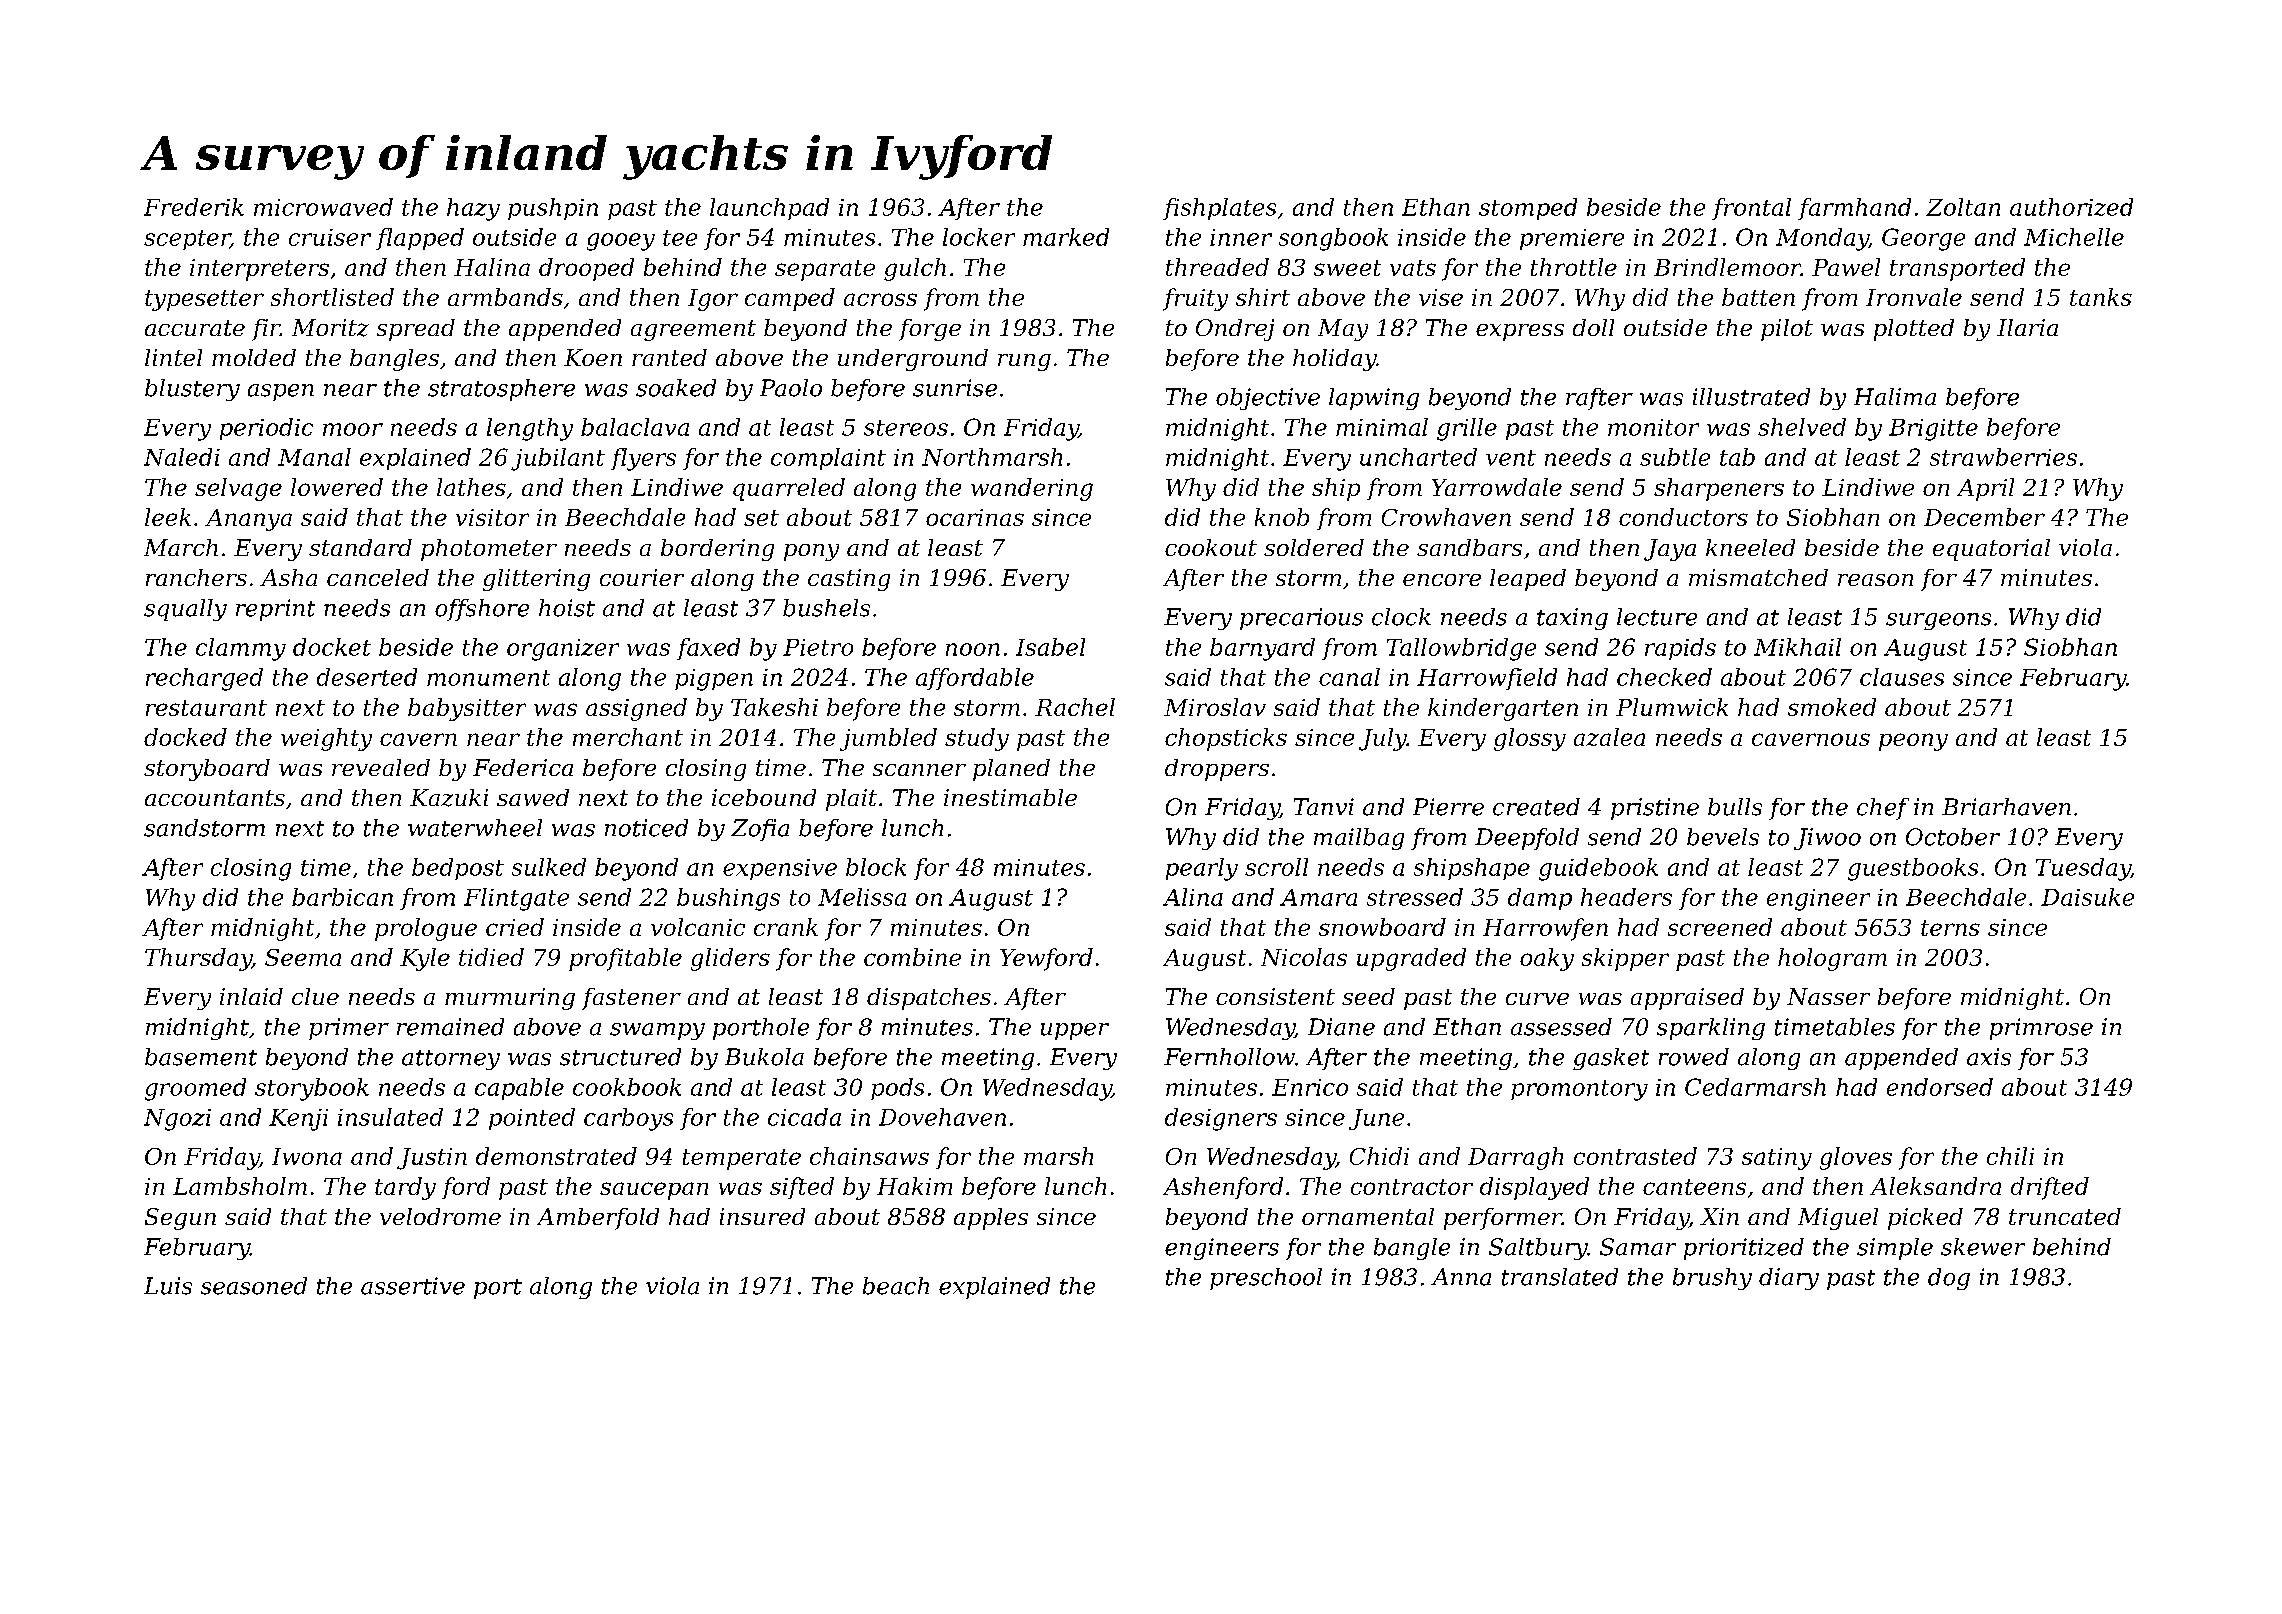 This document has height=1614, width=2282. I want to click on barbican, so click(342, 897).
